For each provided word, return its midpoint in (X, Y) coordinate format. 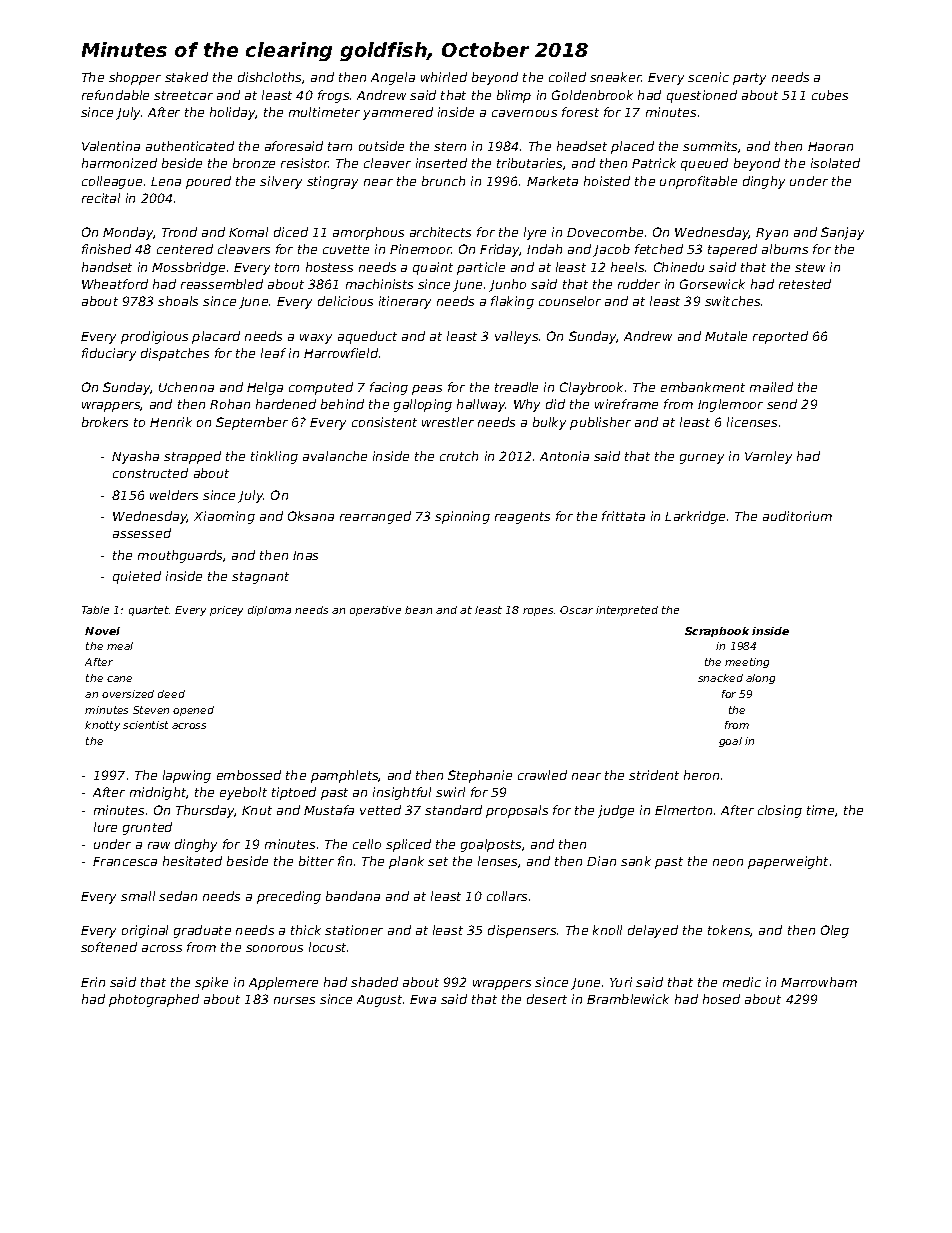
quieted (137, 577)
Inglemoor (730, 405)
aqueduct (367, 337)
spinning (462, 517)
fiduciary (109, 354)
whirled (444, 77)
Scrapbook (717, 632)
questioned (702, 96)
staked (186, 77)
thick (306, 930)
